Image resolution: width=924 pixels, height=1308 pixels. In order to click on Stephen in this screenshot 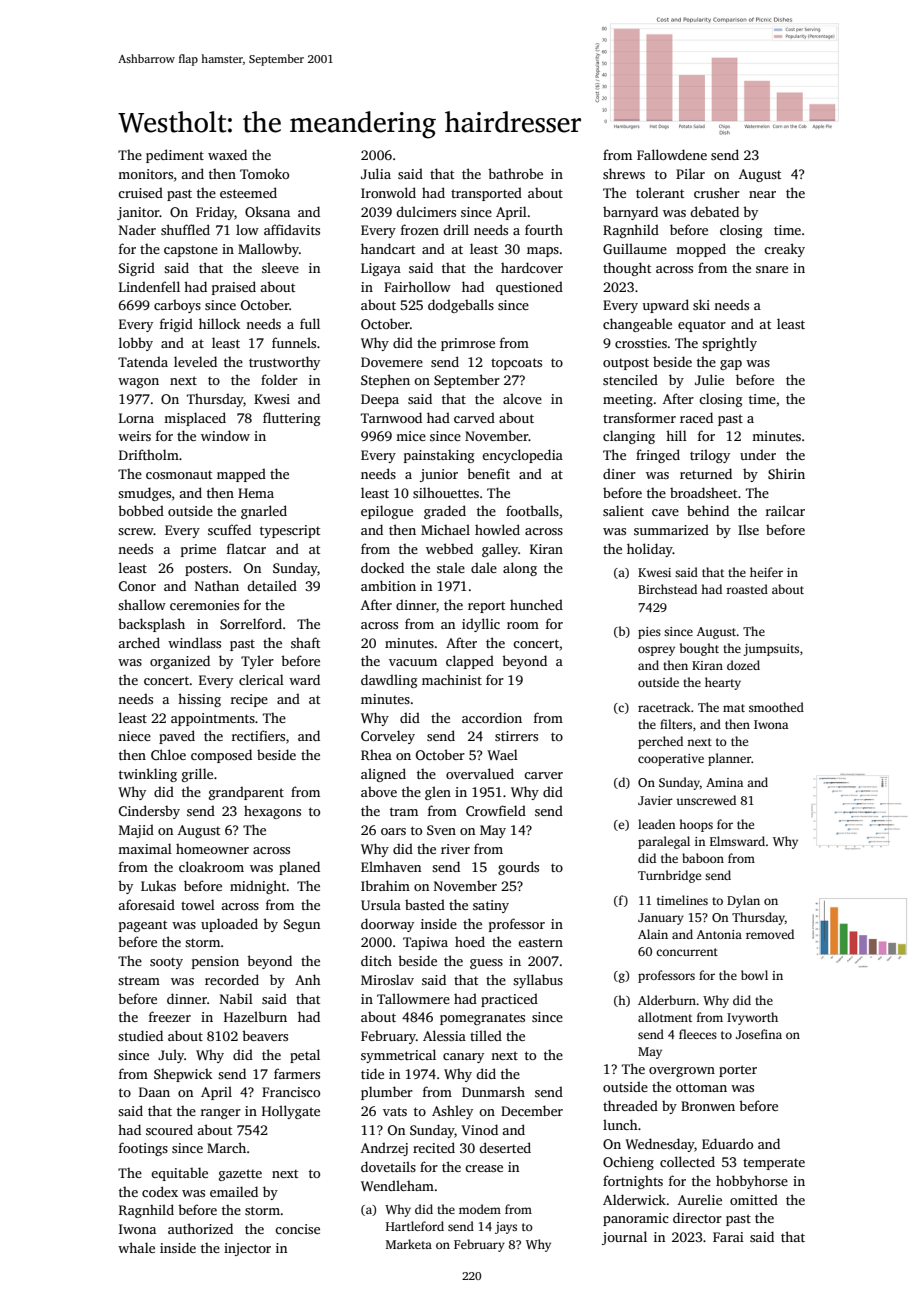, I will do `click(385, 381)`.
